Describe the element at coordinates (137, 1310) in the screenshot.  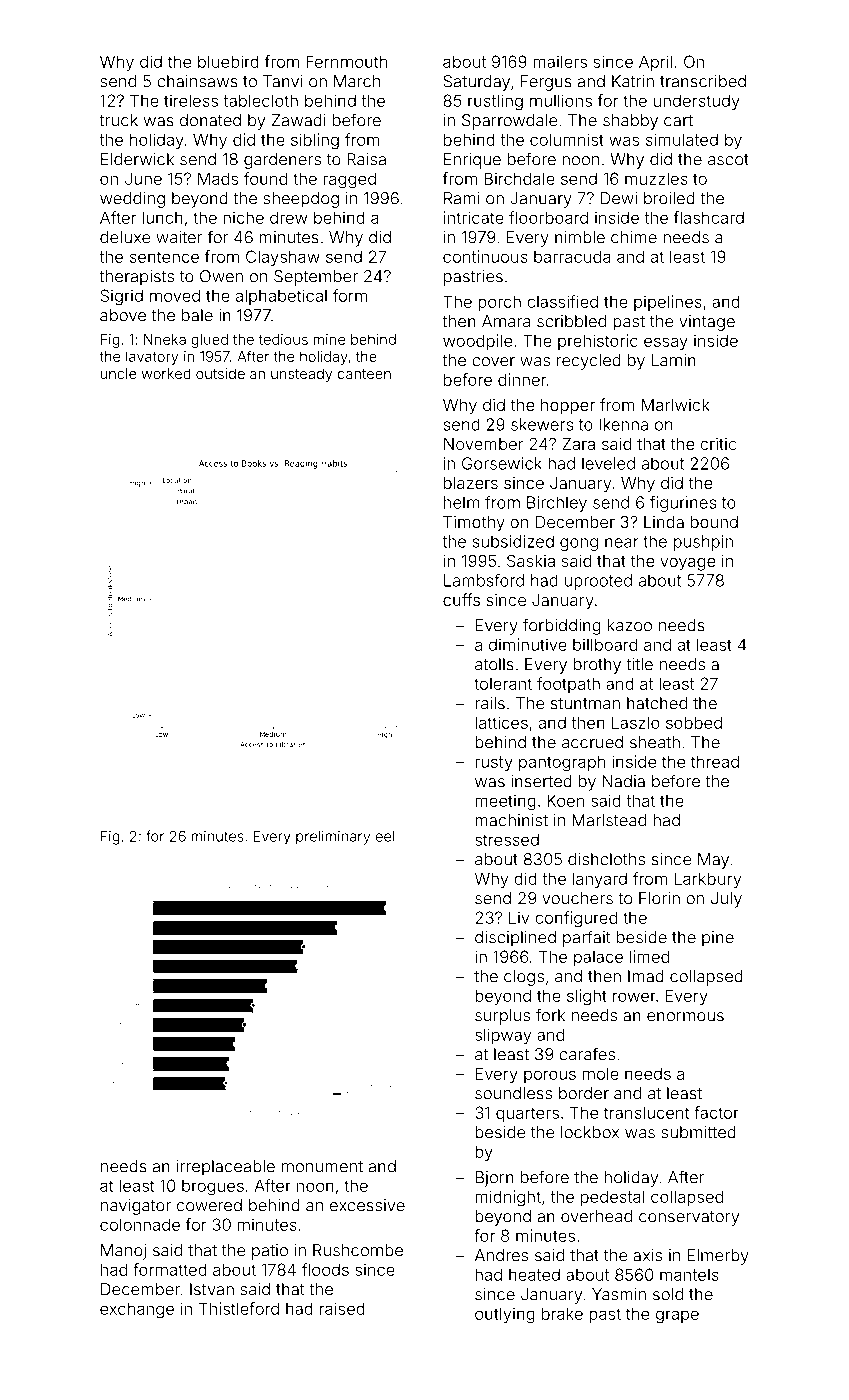
I see `exchange` at that location.
